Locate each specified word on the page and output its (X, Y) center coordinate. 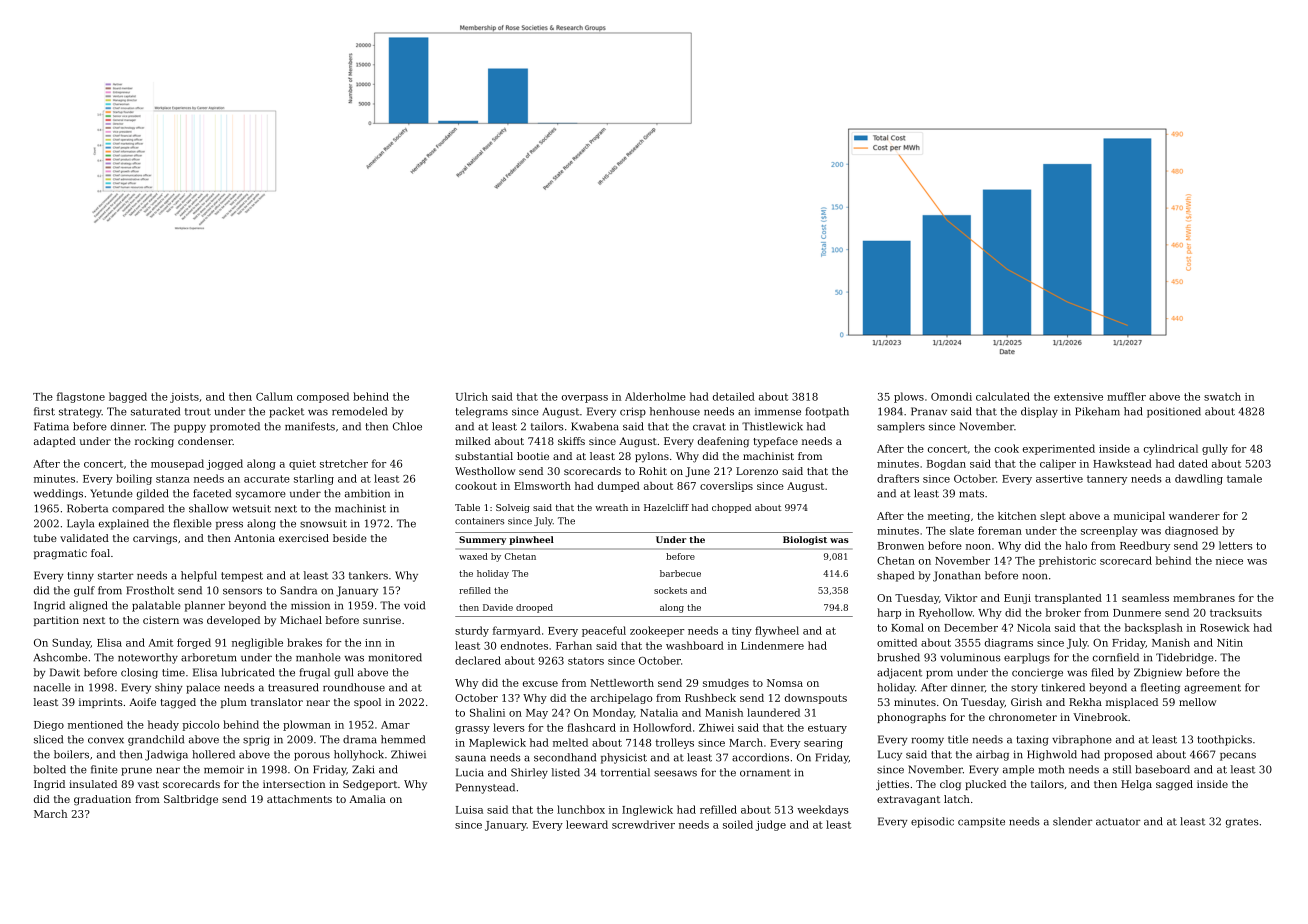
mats (971, 494)
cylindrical (1171, 449)
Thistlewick (772, 426)
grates (1242, 823)
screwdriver (643, 824)
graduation (102, 800)
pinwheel (531, 540)
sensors (242, 591)
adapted (55, 442)
